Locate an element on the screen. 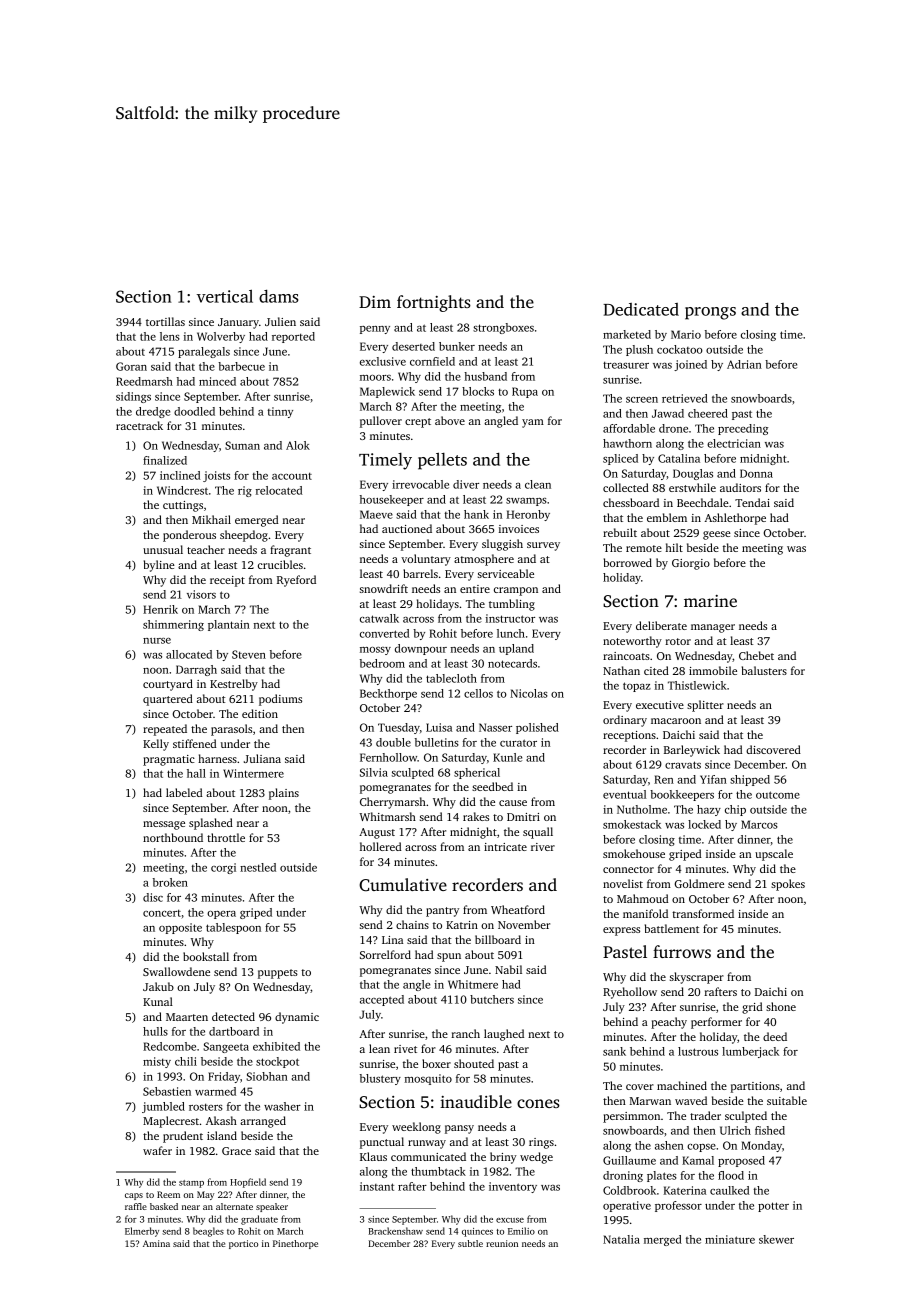 This screenshot has width=924, height=1308. blocks is located at coordinates (478, 391).
